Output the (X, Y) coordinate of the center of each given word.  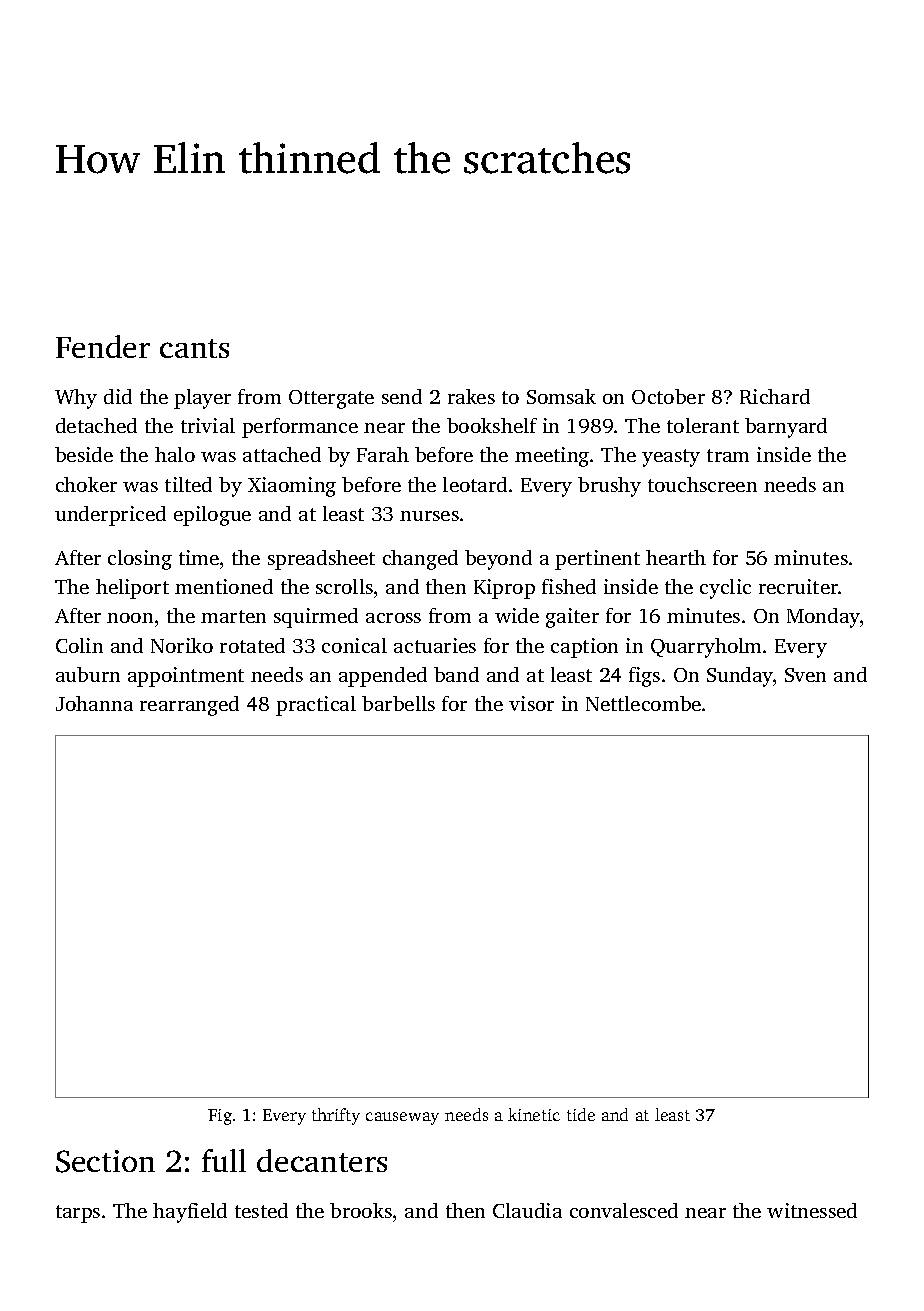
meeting (552, 457)
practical (316, 706)
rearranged (189, 706)
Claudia (527, 1210)
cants (194, 348)
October (668, 396)
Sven (805, 675)
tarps (78, 1214)
